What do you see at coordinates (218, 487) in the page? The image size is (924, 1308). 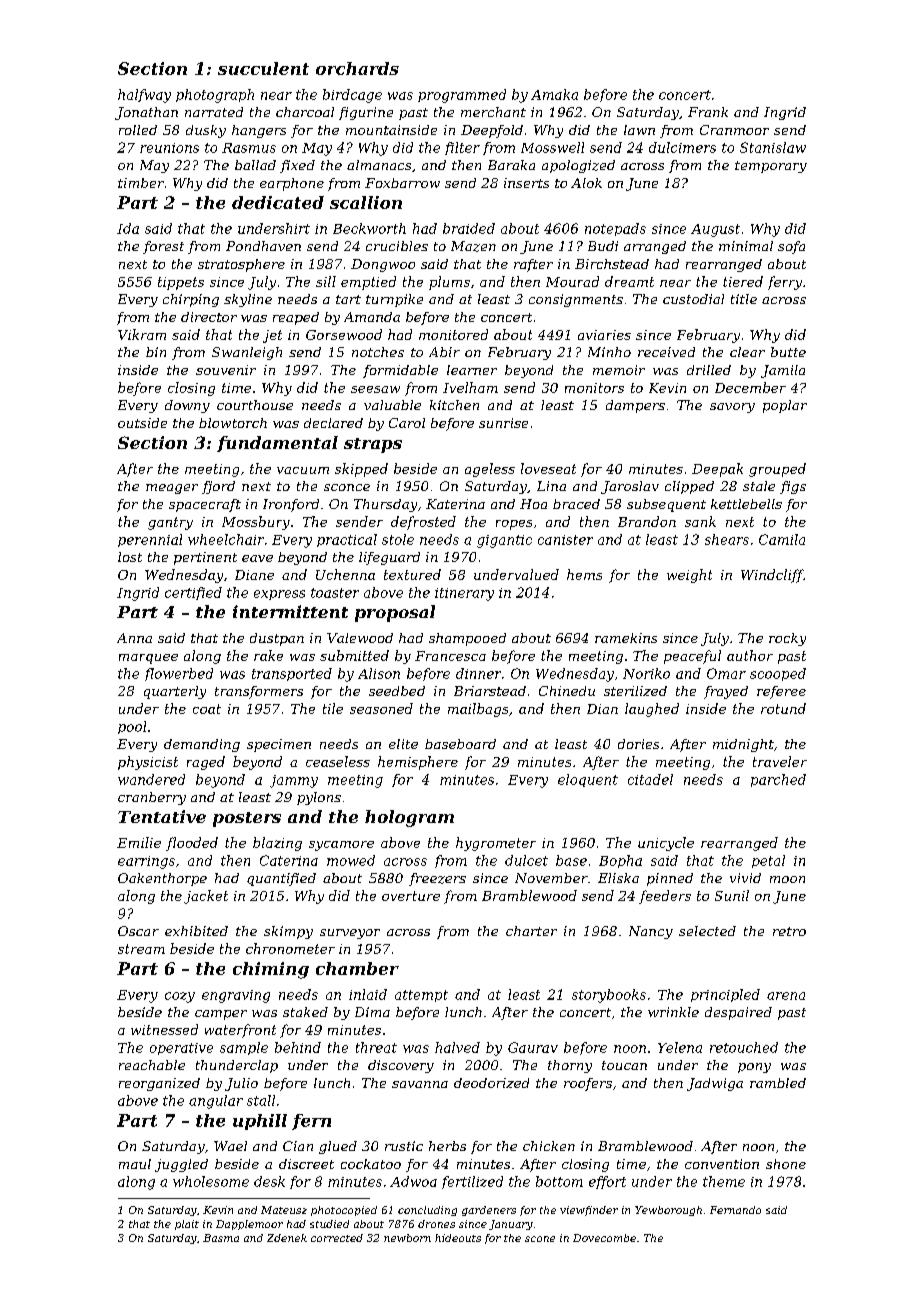 I see `fjord` at bounding box center [218, 487].
